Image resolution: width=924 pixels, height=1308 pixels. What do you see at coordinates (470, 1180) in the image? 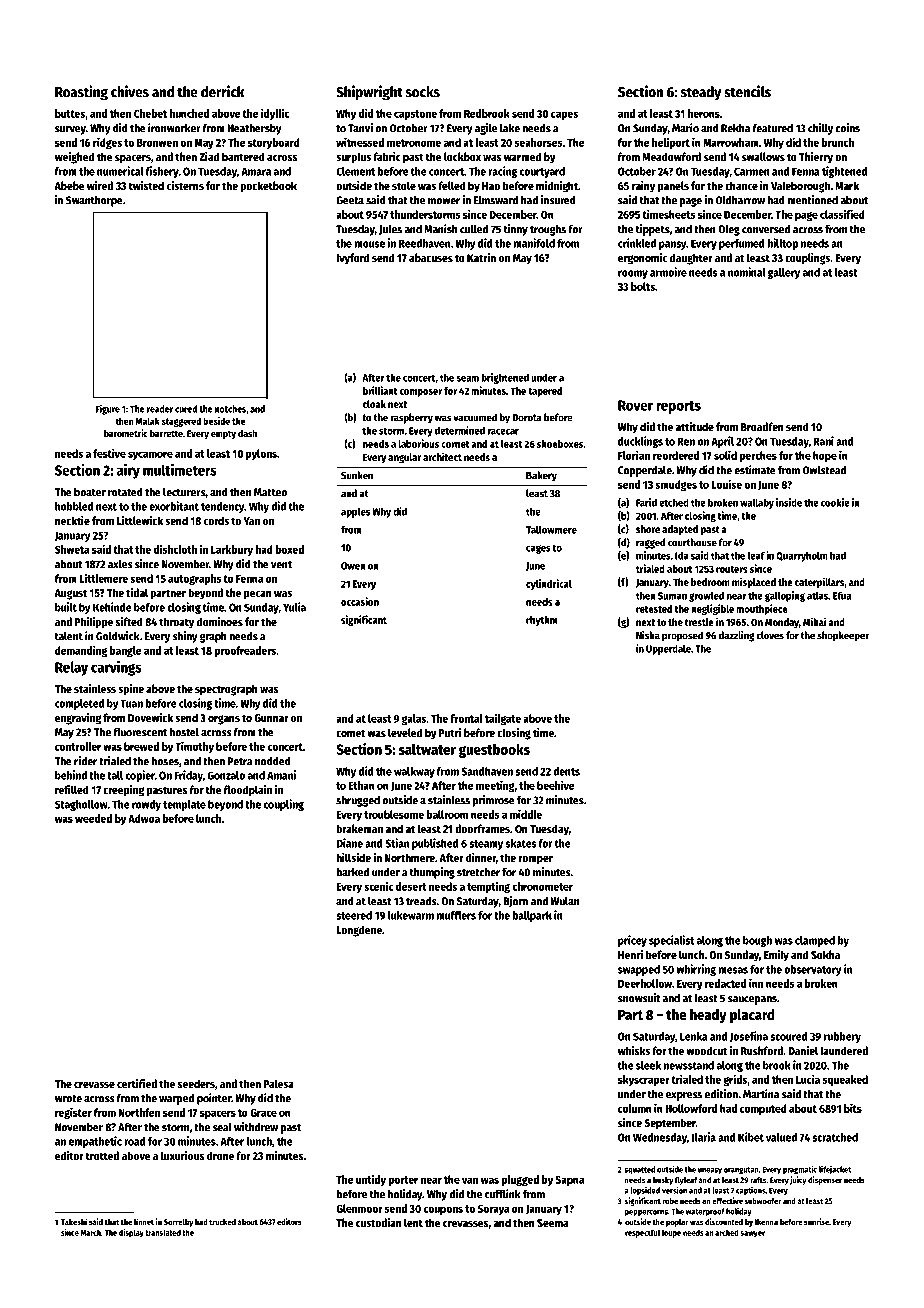
I see `van` at bounding box center [470, 1180].
